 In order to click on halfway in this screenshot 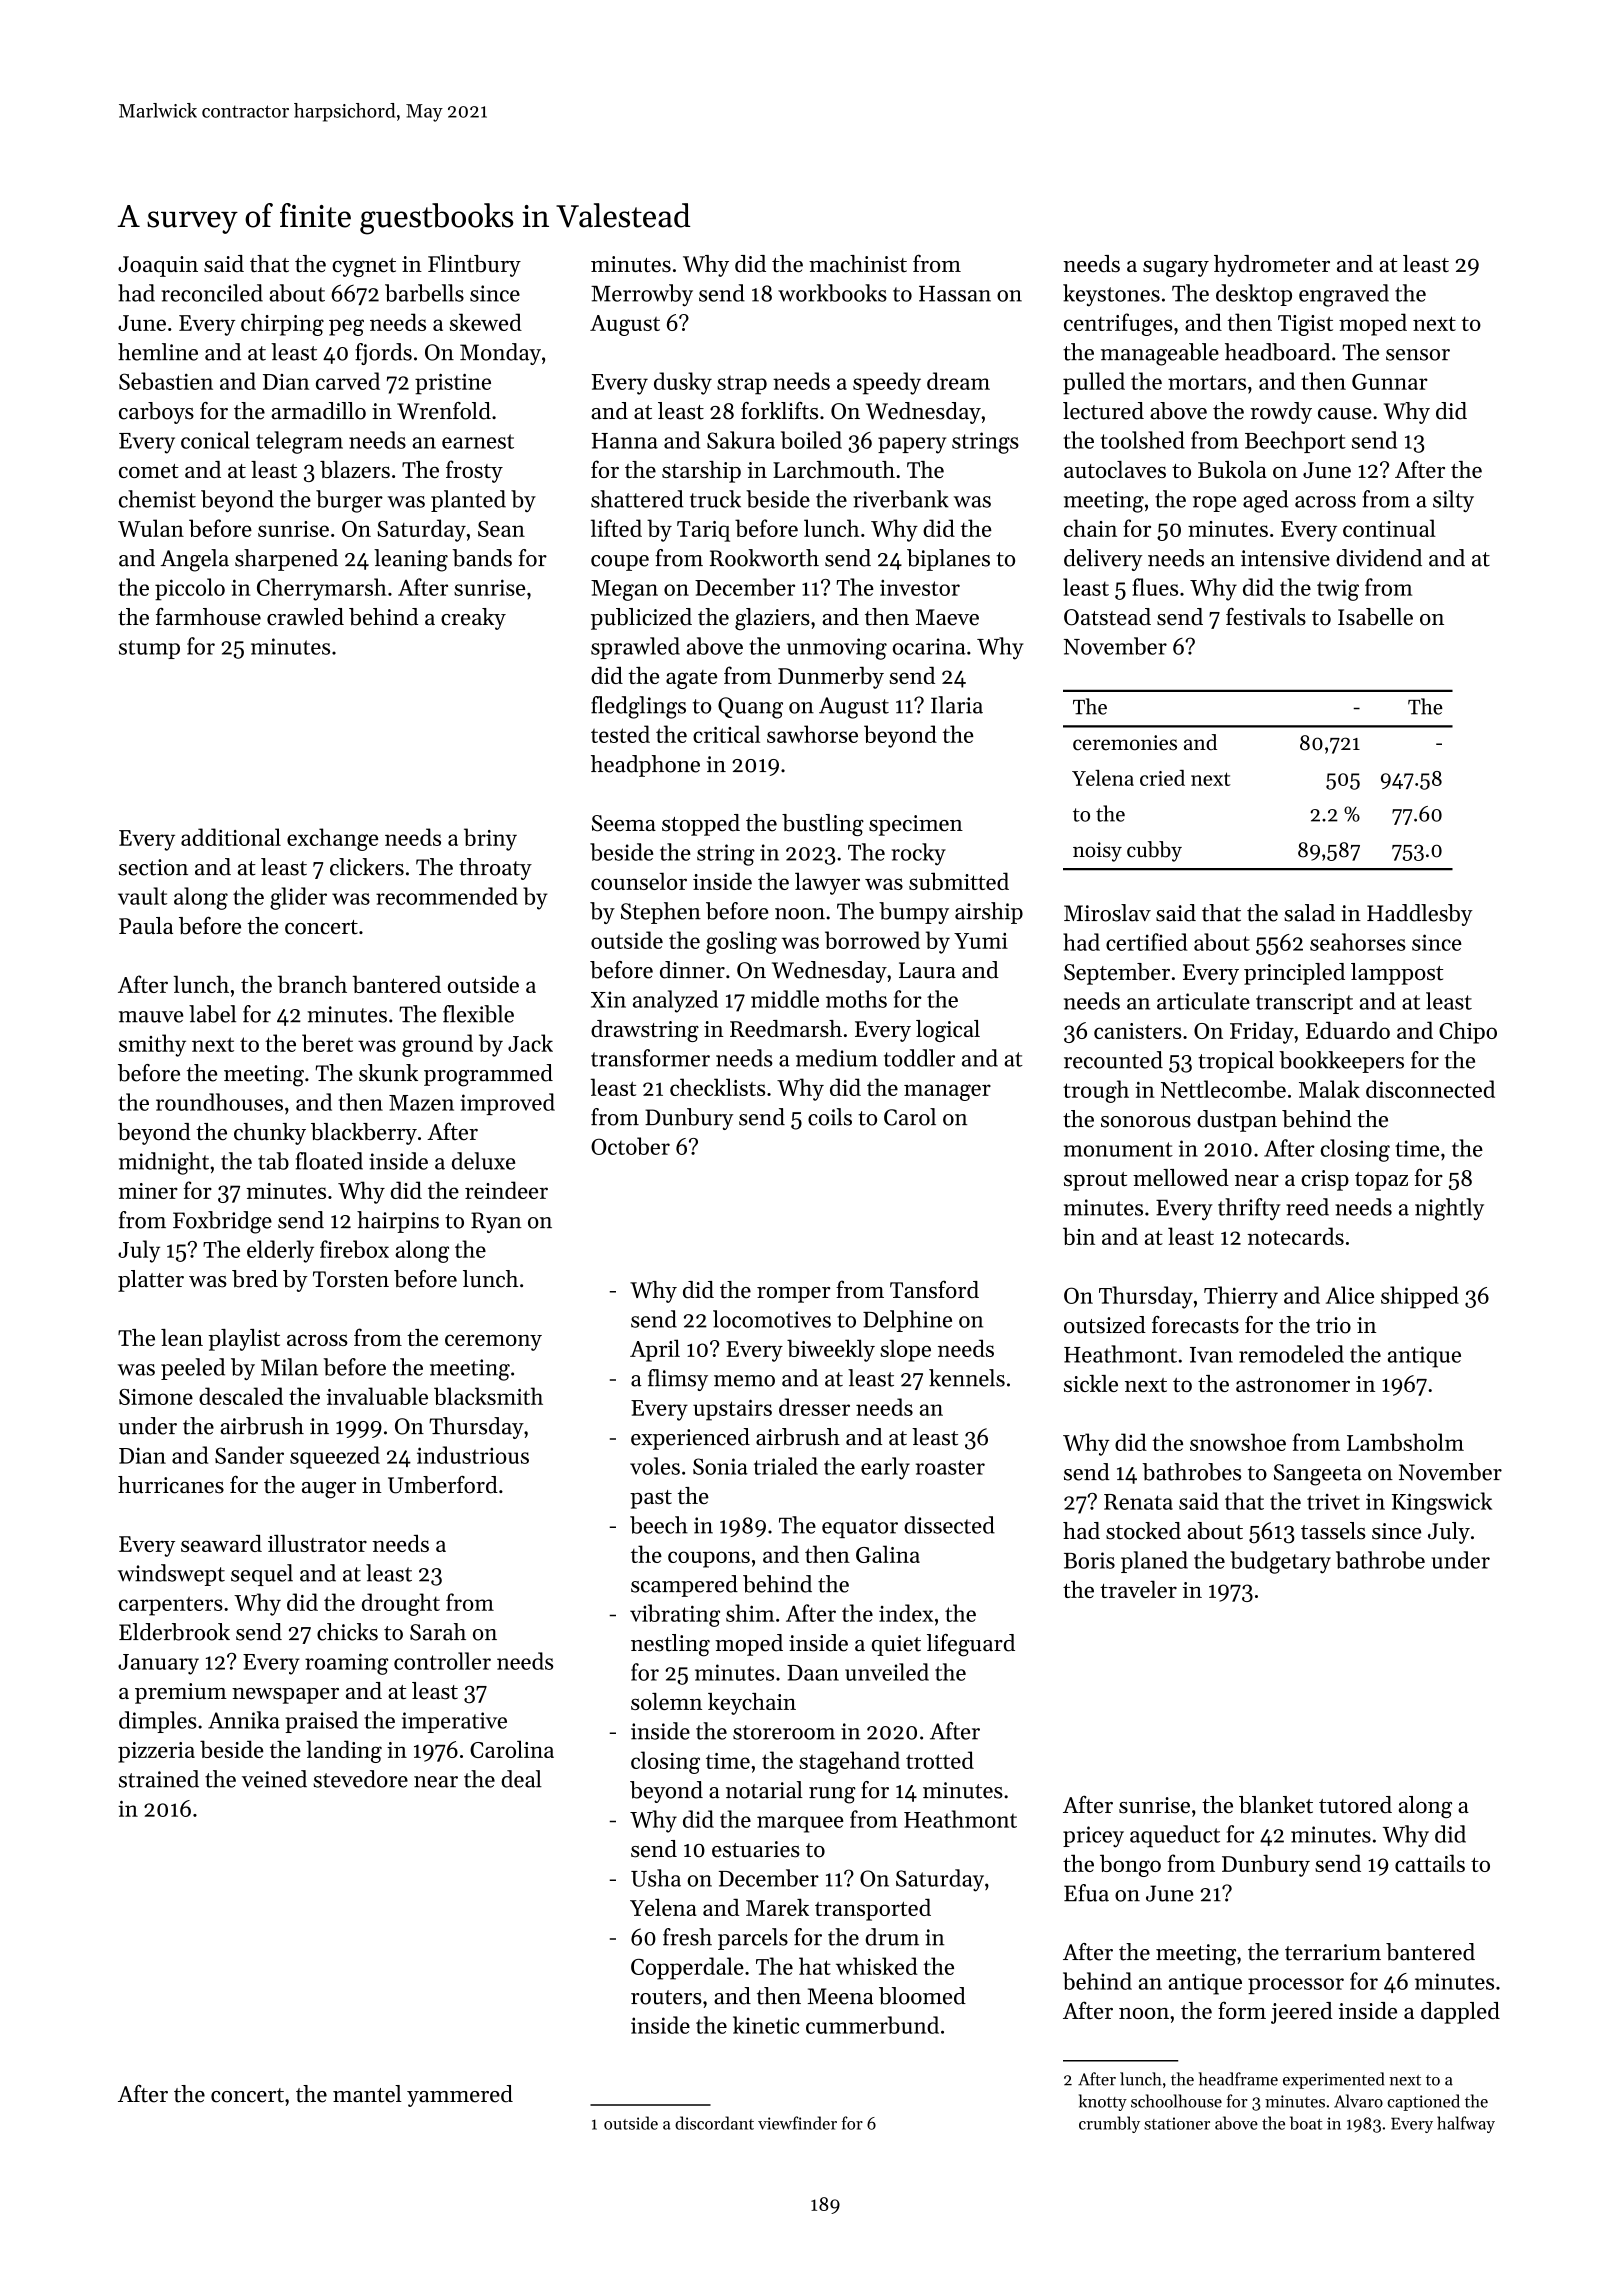, I will do `click(1466, 2124)`.
